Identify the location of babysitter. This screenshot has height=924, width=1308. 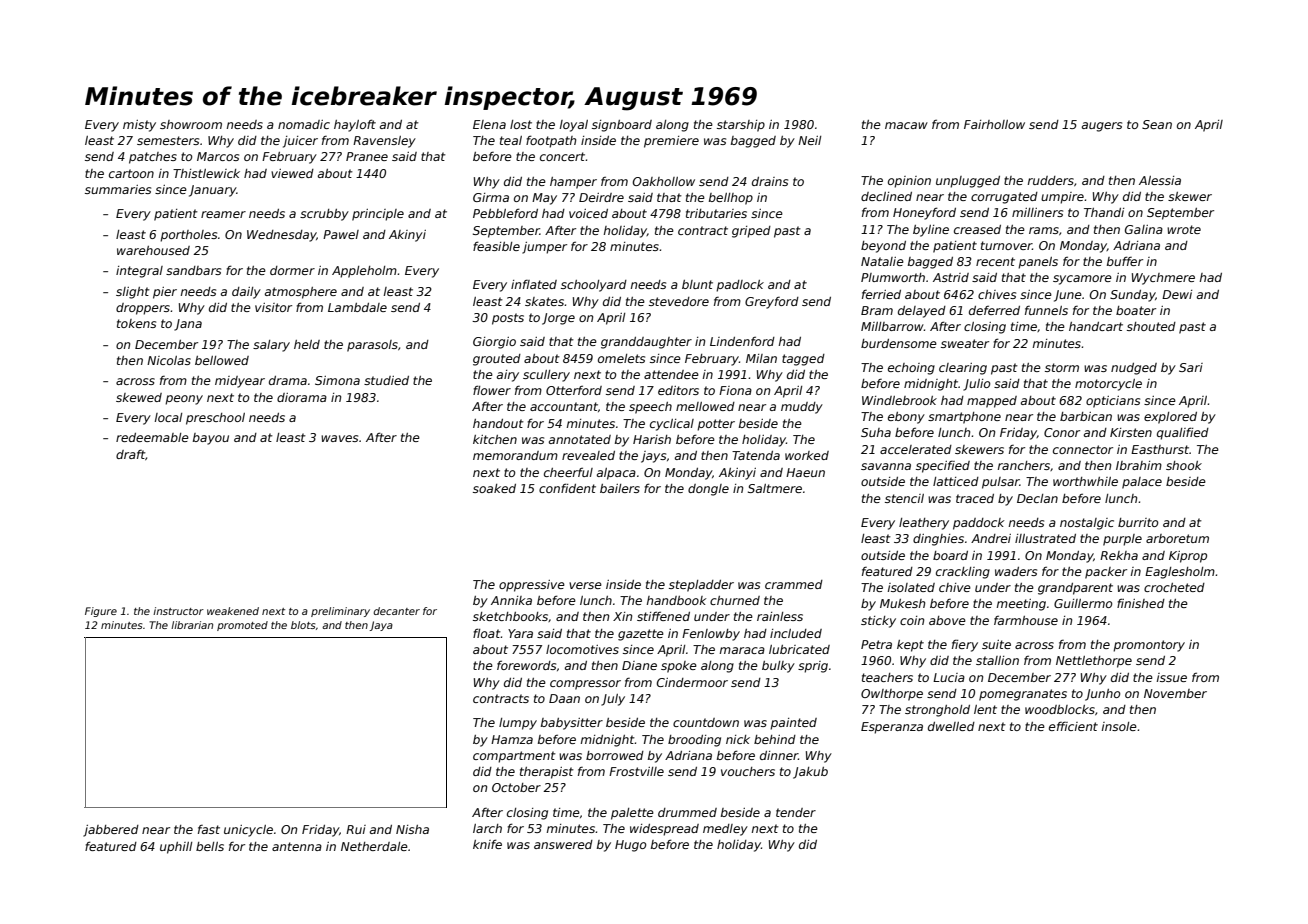
(572, 724).
